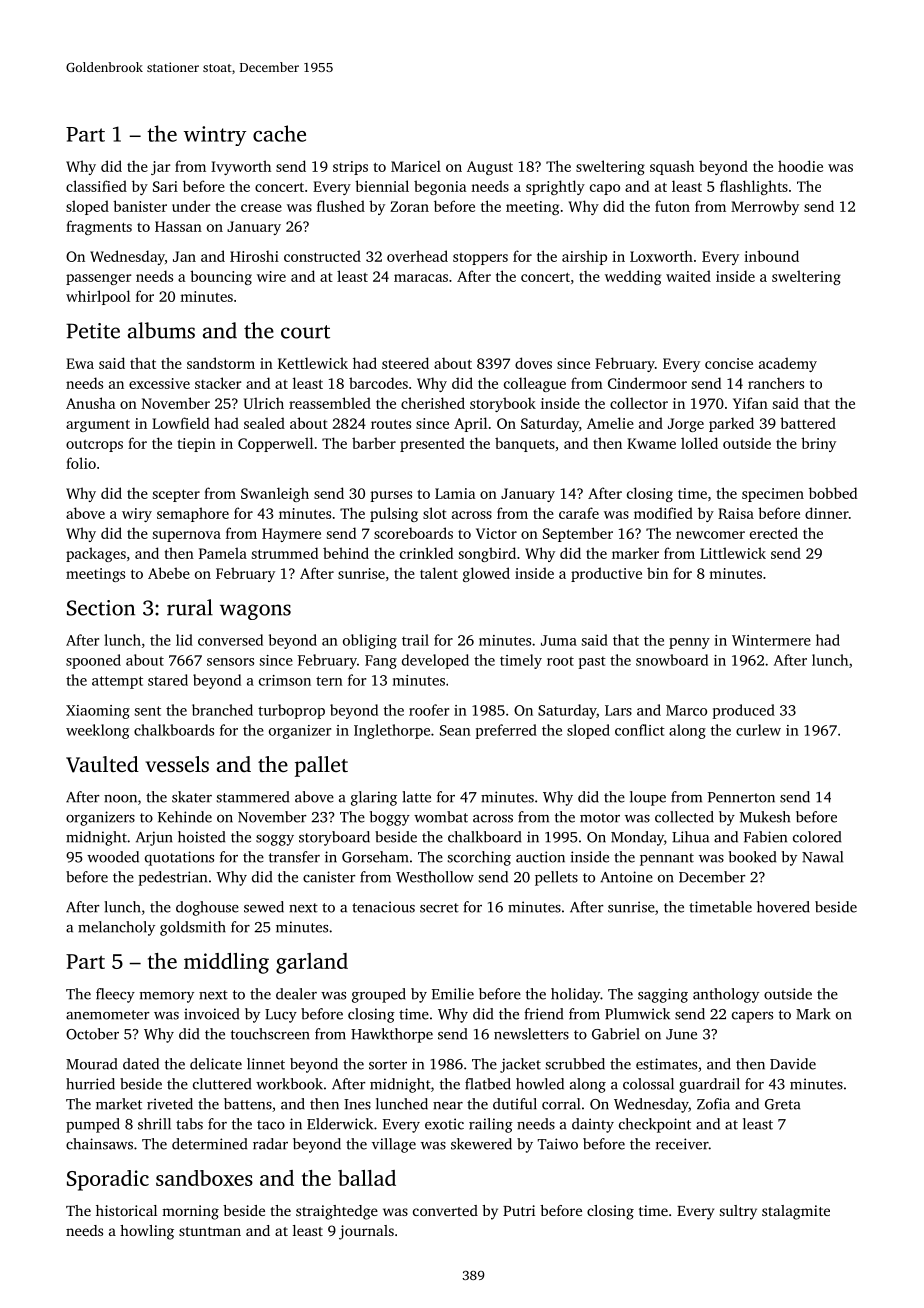 The image size is (924, 1308). I want to click on pellets, so click(556, 878).
